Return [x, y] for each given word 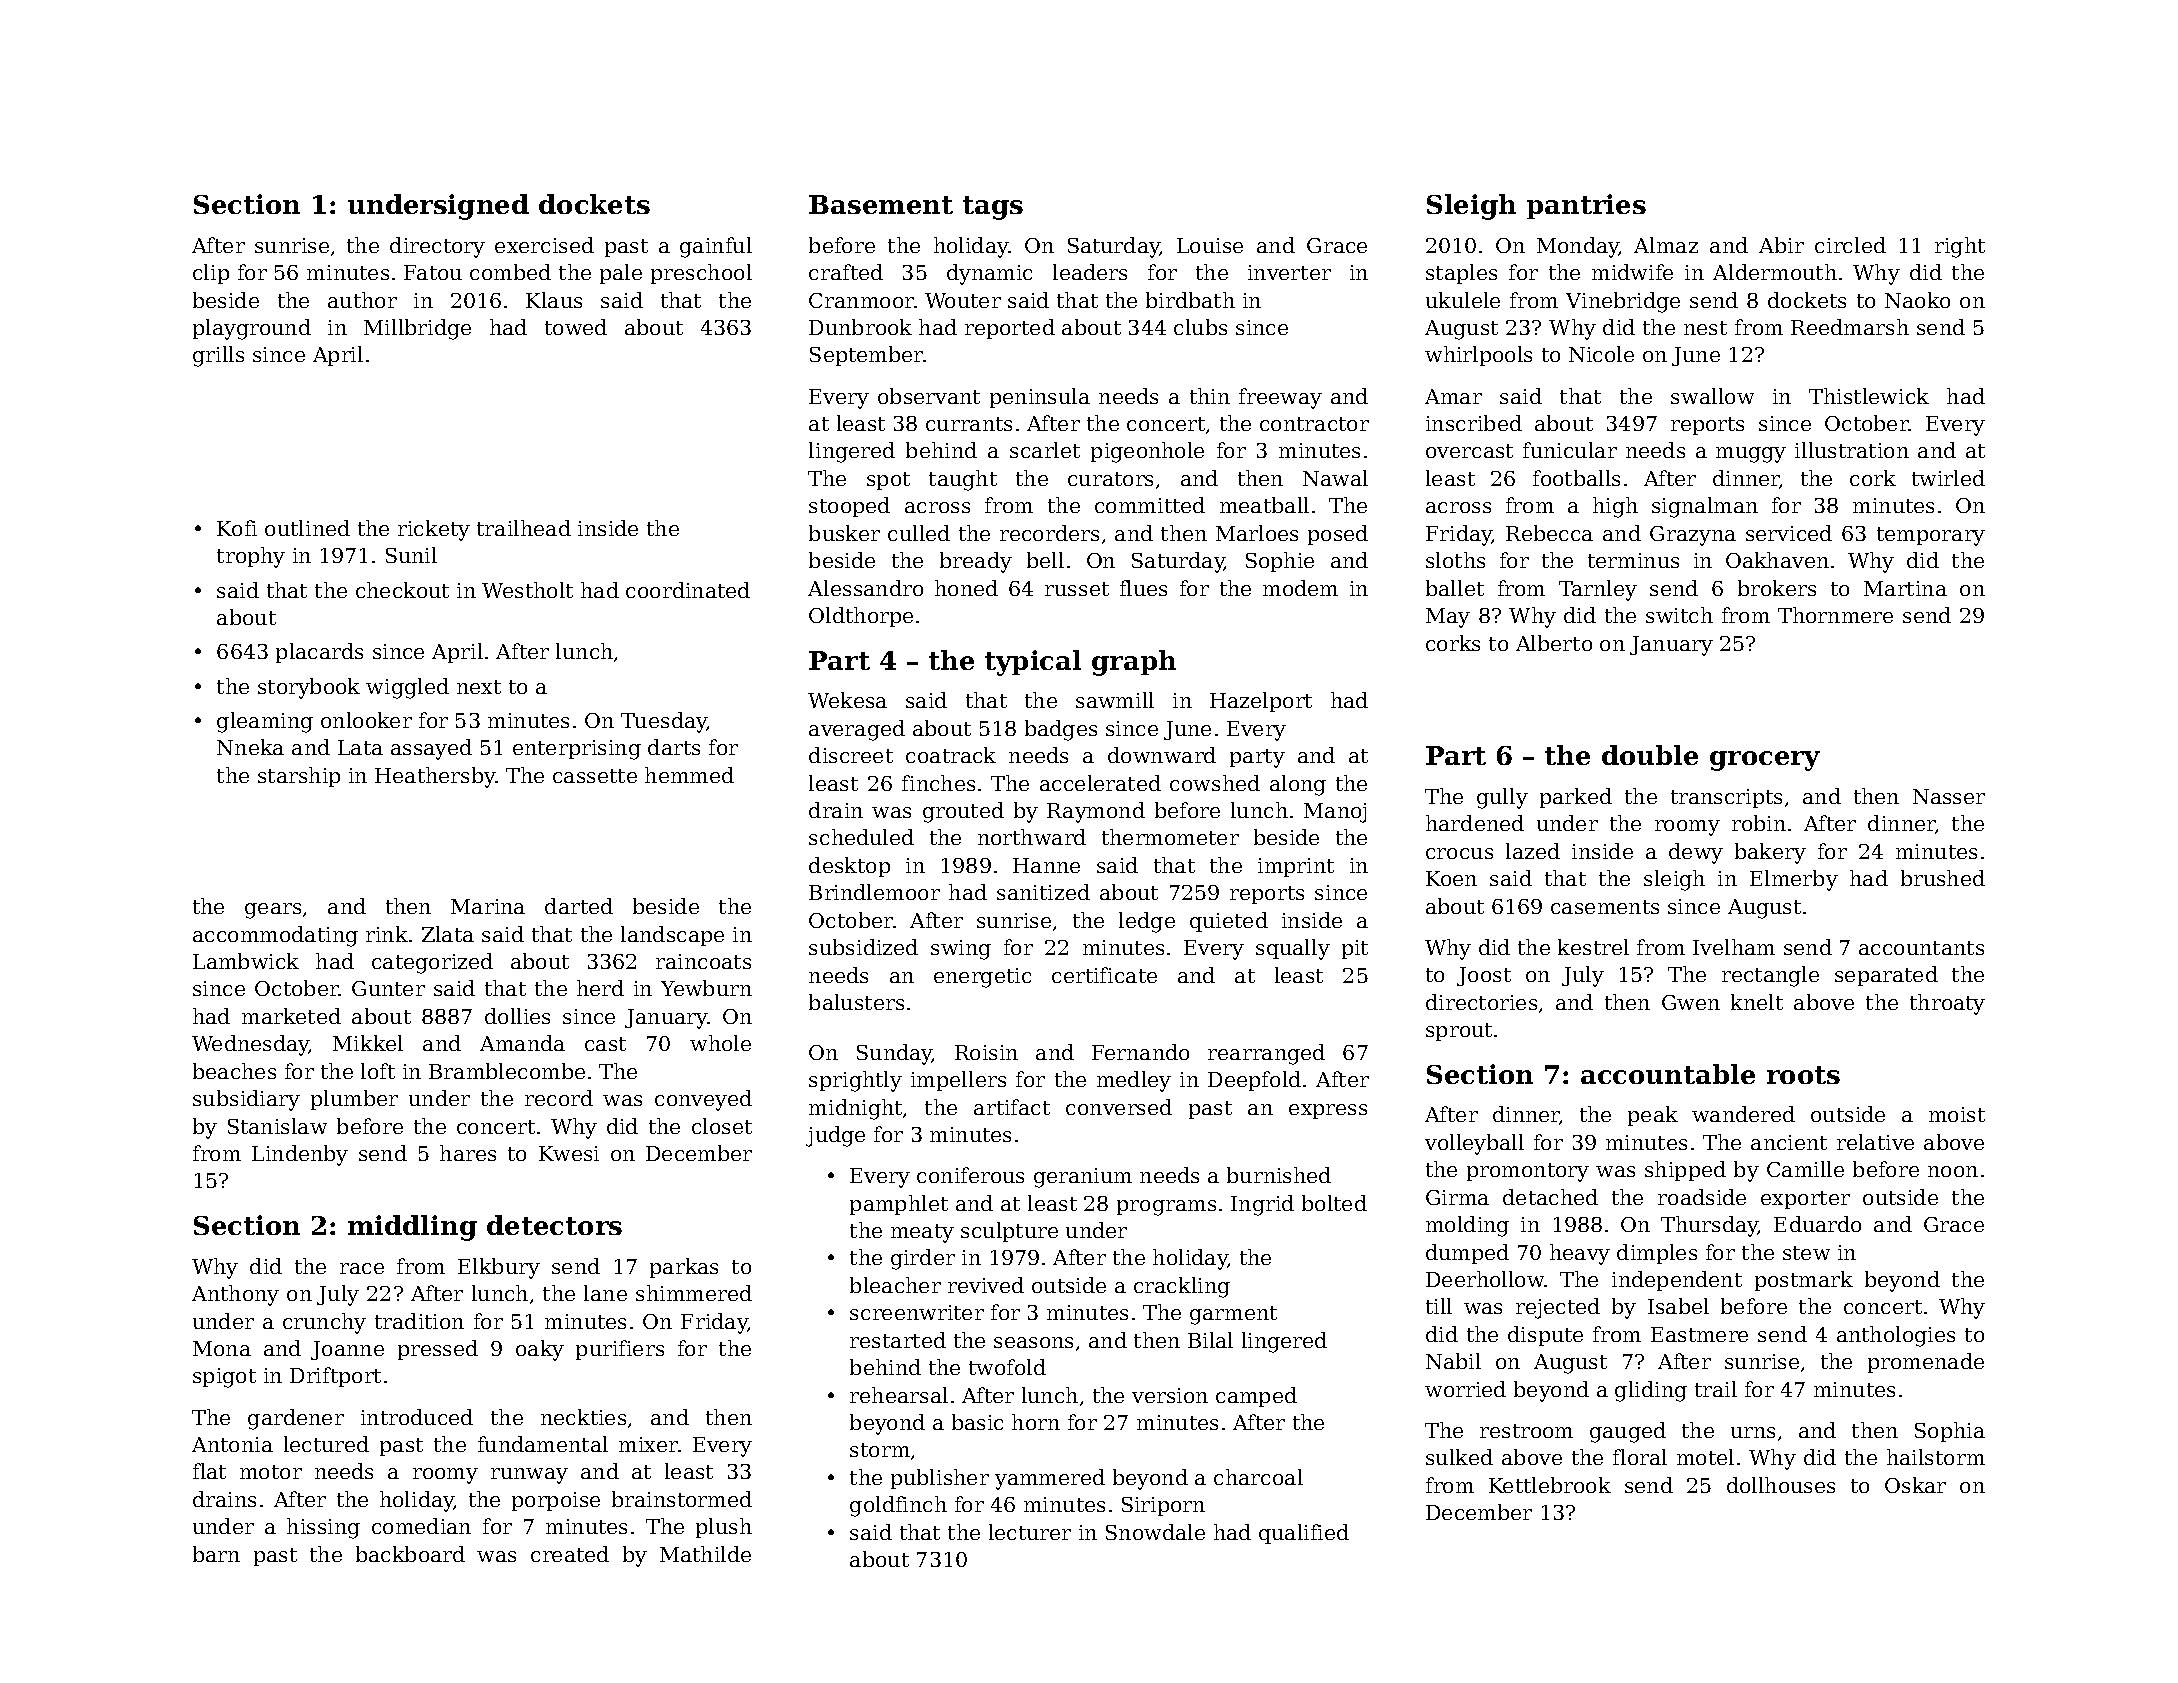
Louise [1210, 245]
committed [1150, 505]
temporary [1931, 536]
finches [938, 783]
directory [437, 247]
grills [218, 356]
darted [579, 906]
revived [986, 1285]
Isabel [1678, 1306]
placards [319, 653]
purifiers [620, 1350]
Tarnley [1598, 590]
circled [1850, 245]
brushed [1943, 878]
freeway [1280, 398]
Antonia [232, 1444]
